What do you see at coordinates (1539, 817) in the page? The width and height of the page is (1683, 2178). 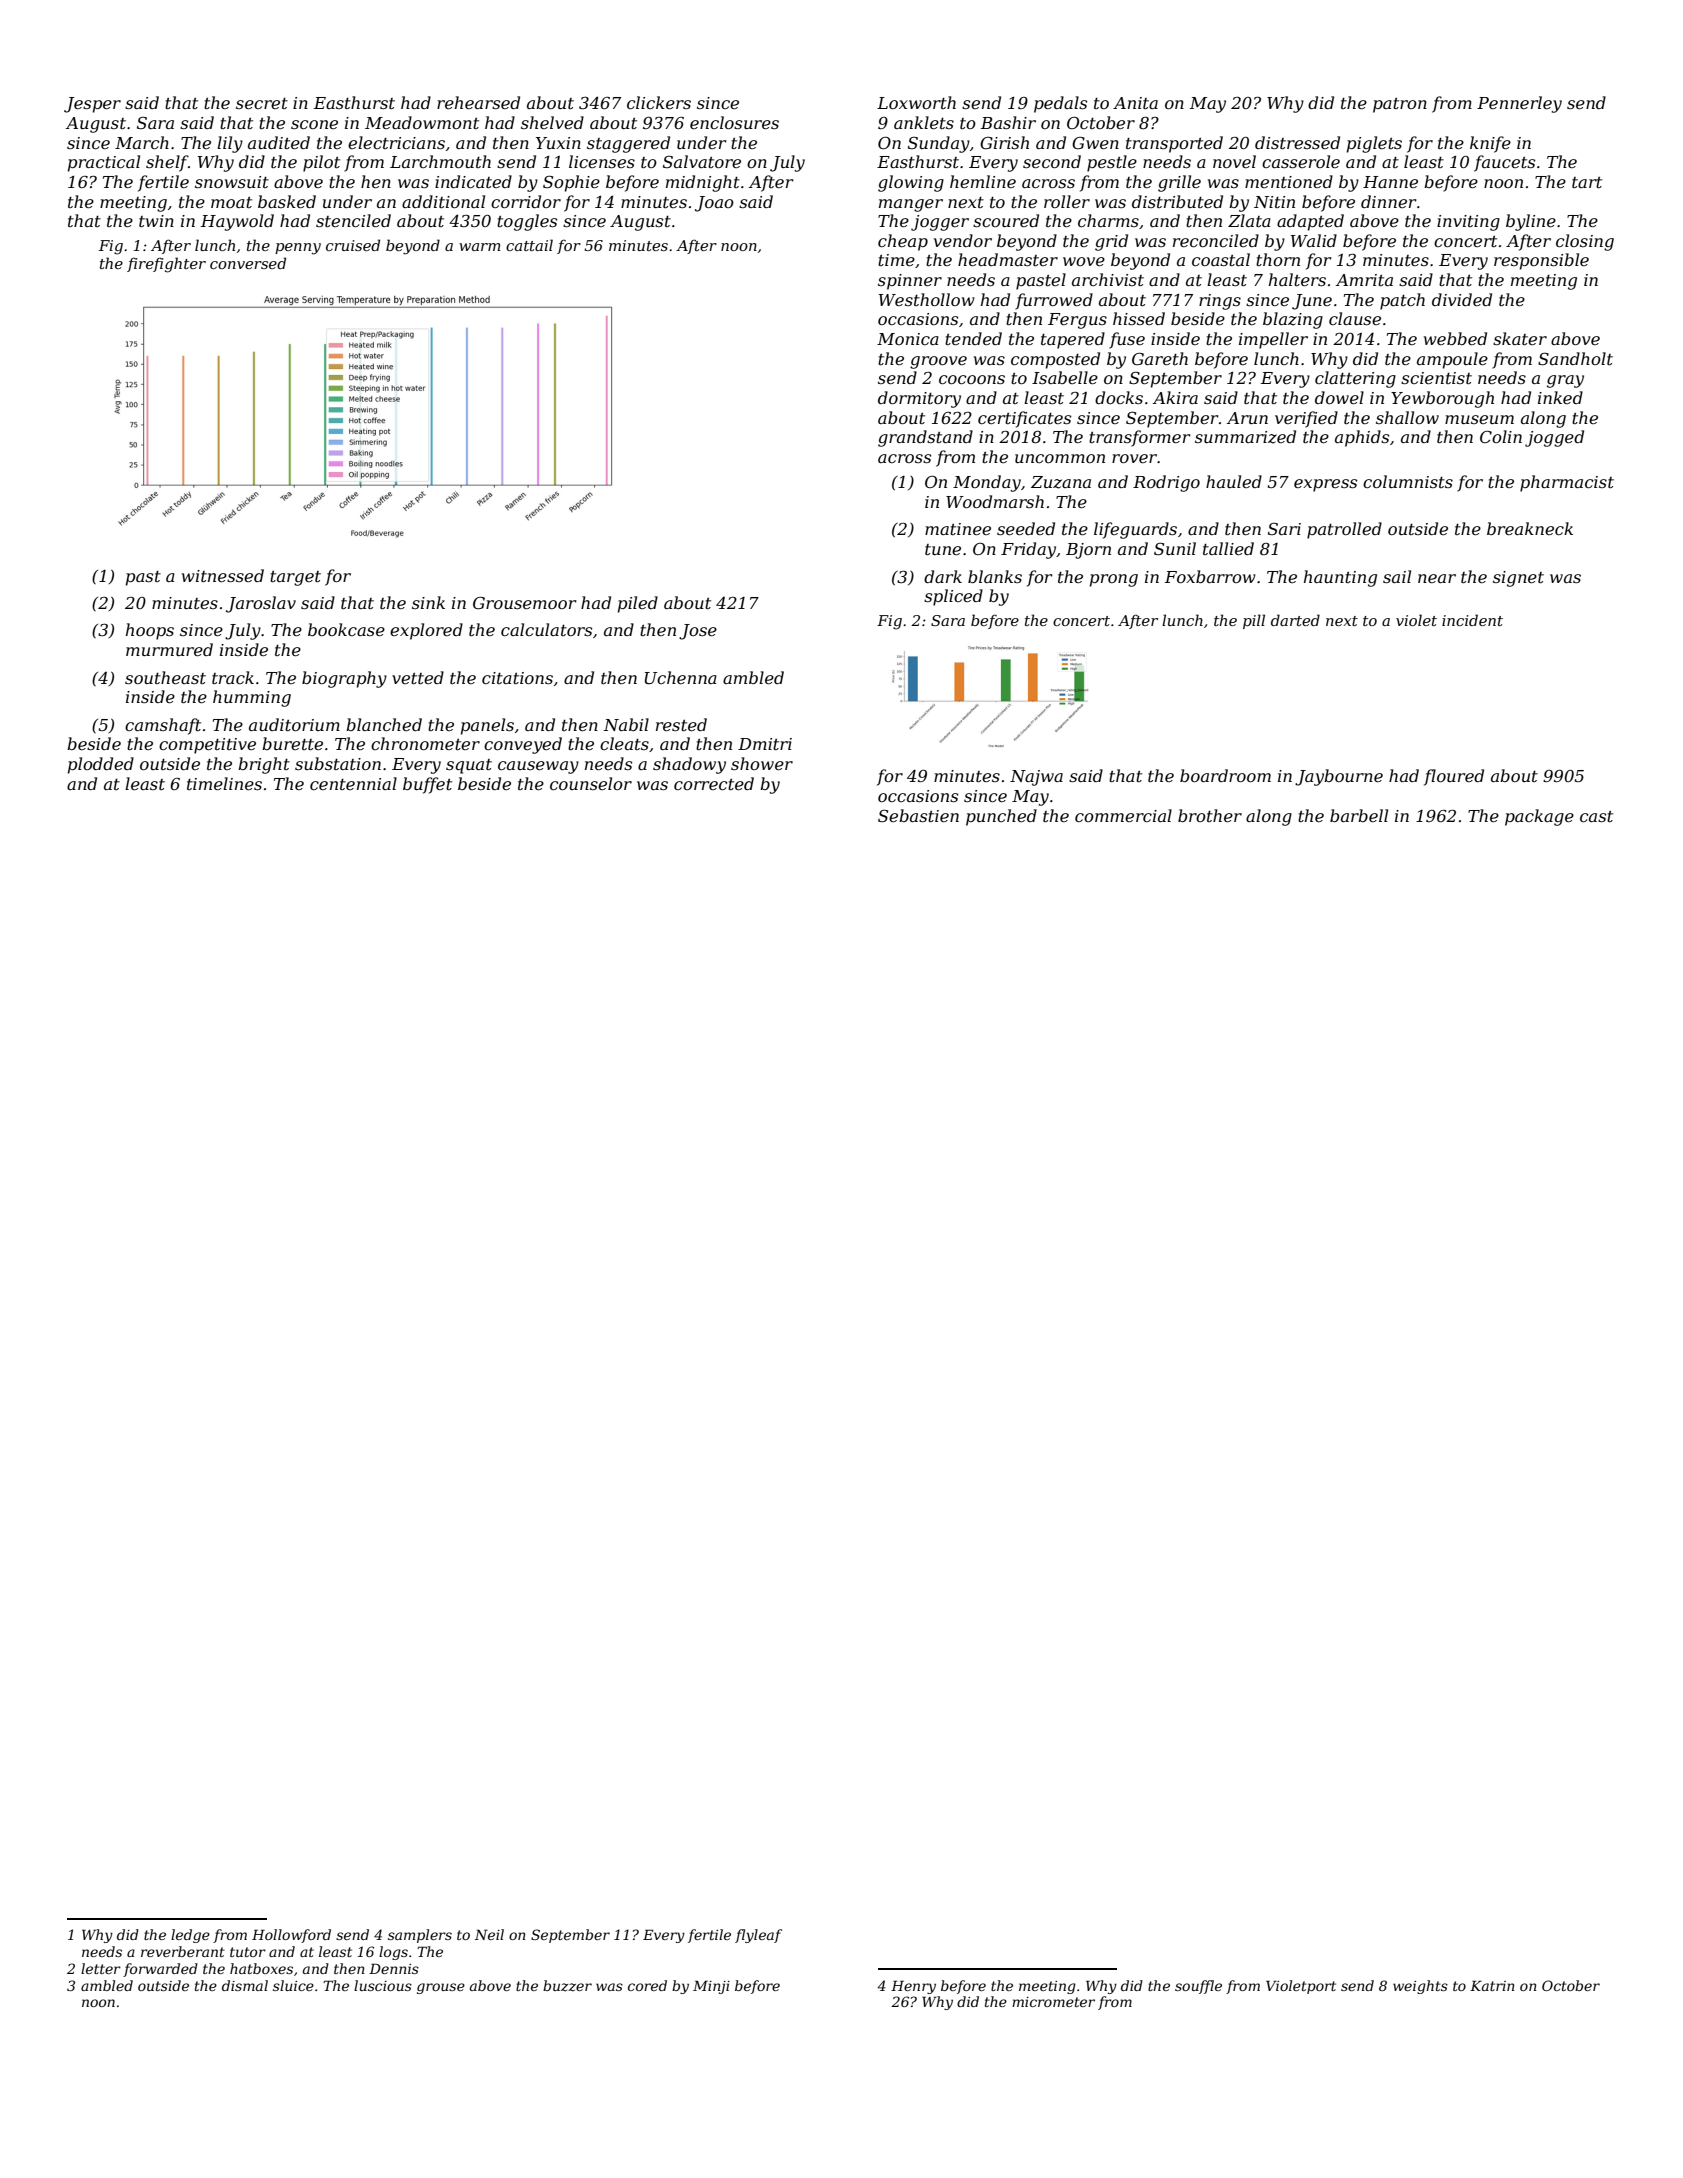 I see `package` at bounding box center [1539, 817].
